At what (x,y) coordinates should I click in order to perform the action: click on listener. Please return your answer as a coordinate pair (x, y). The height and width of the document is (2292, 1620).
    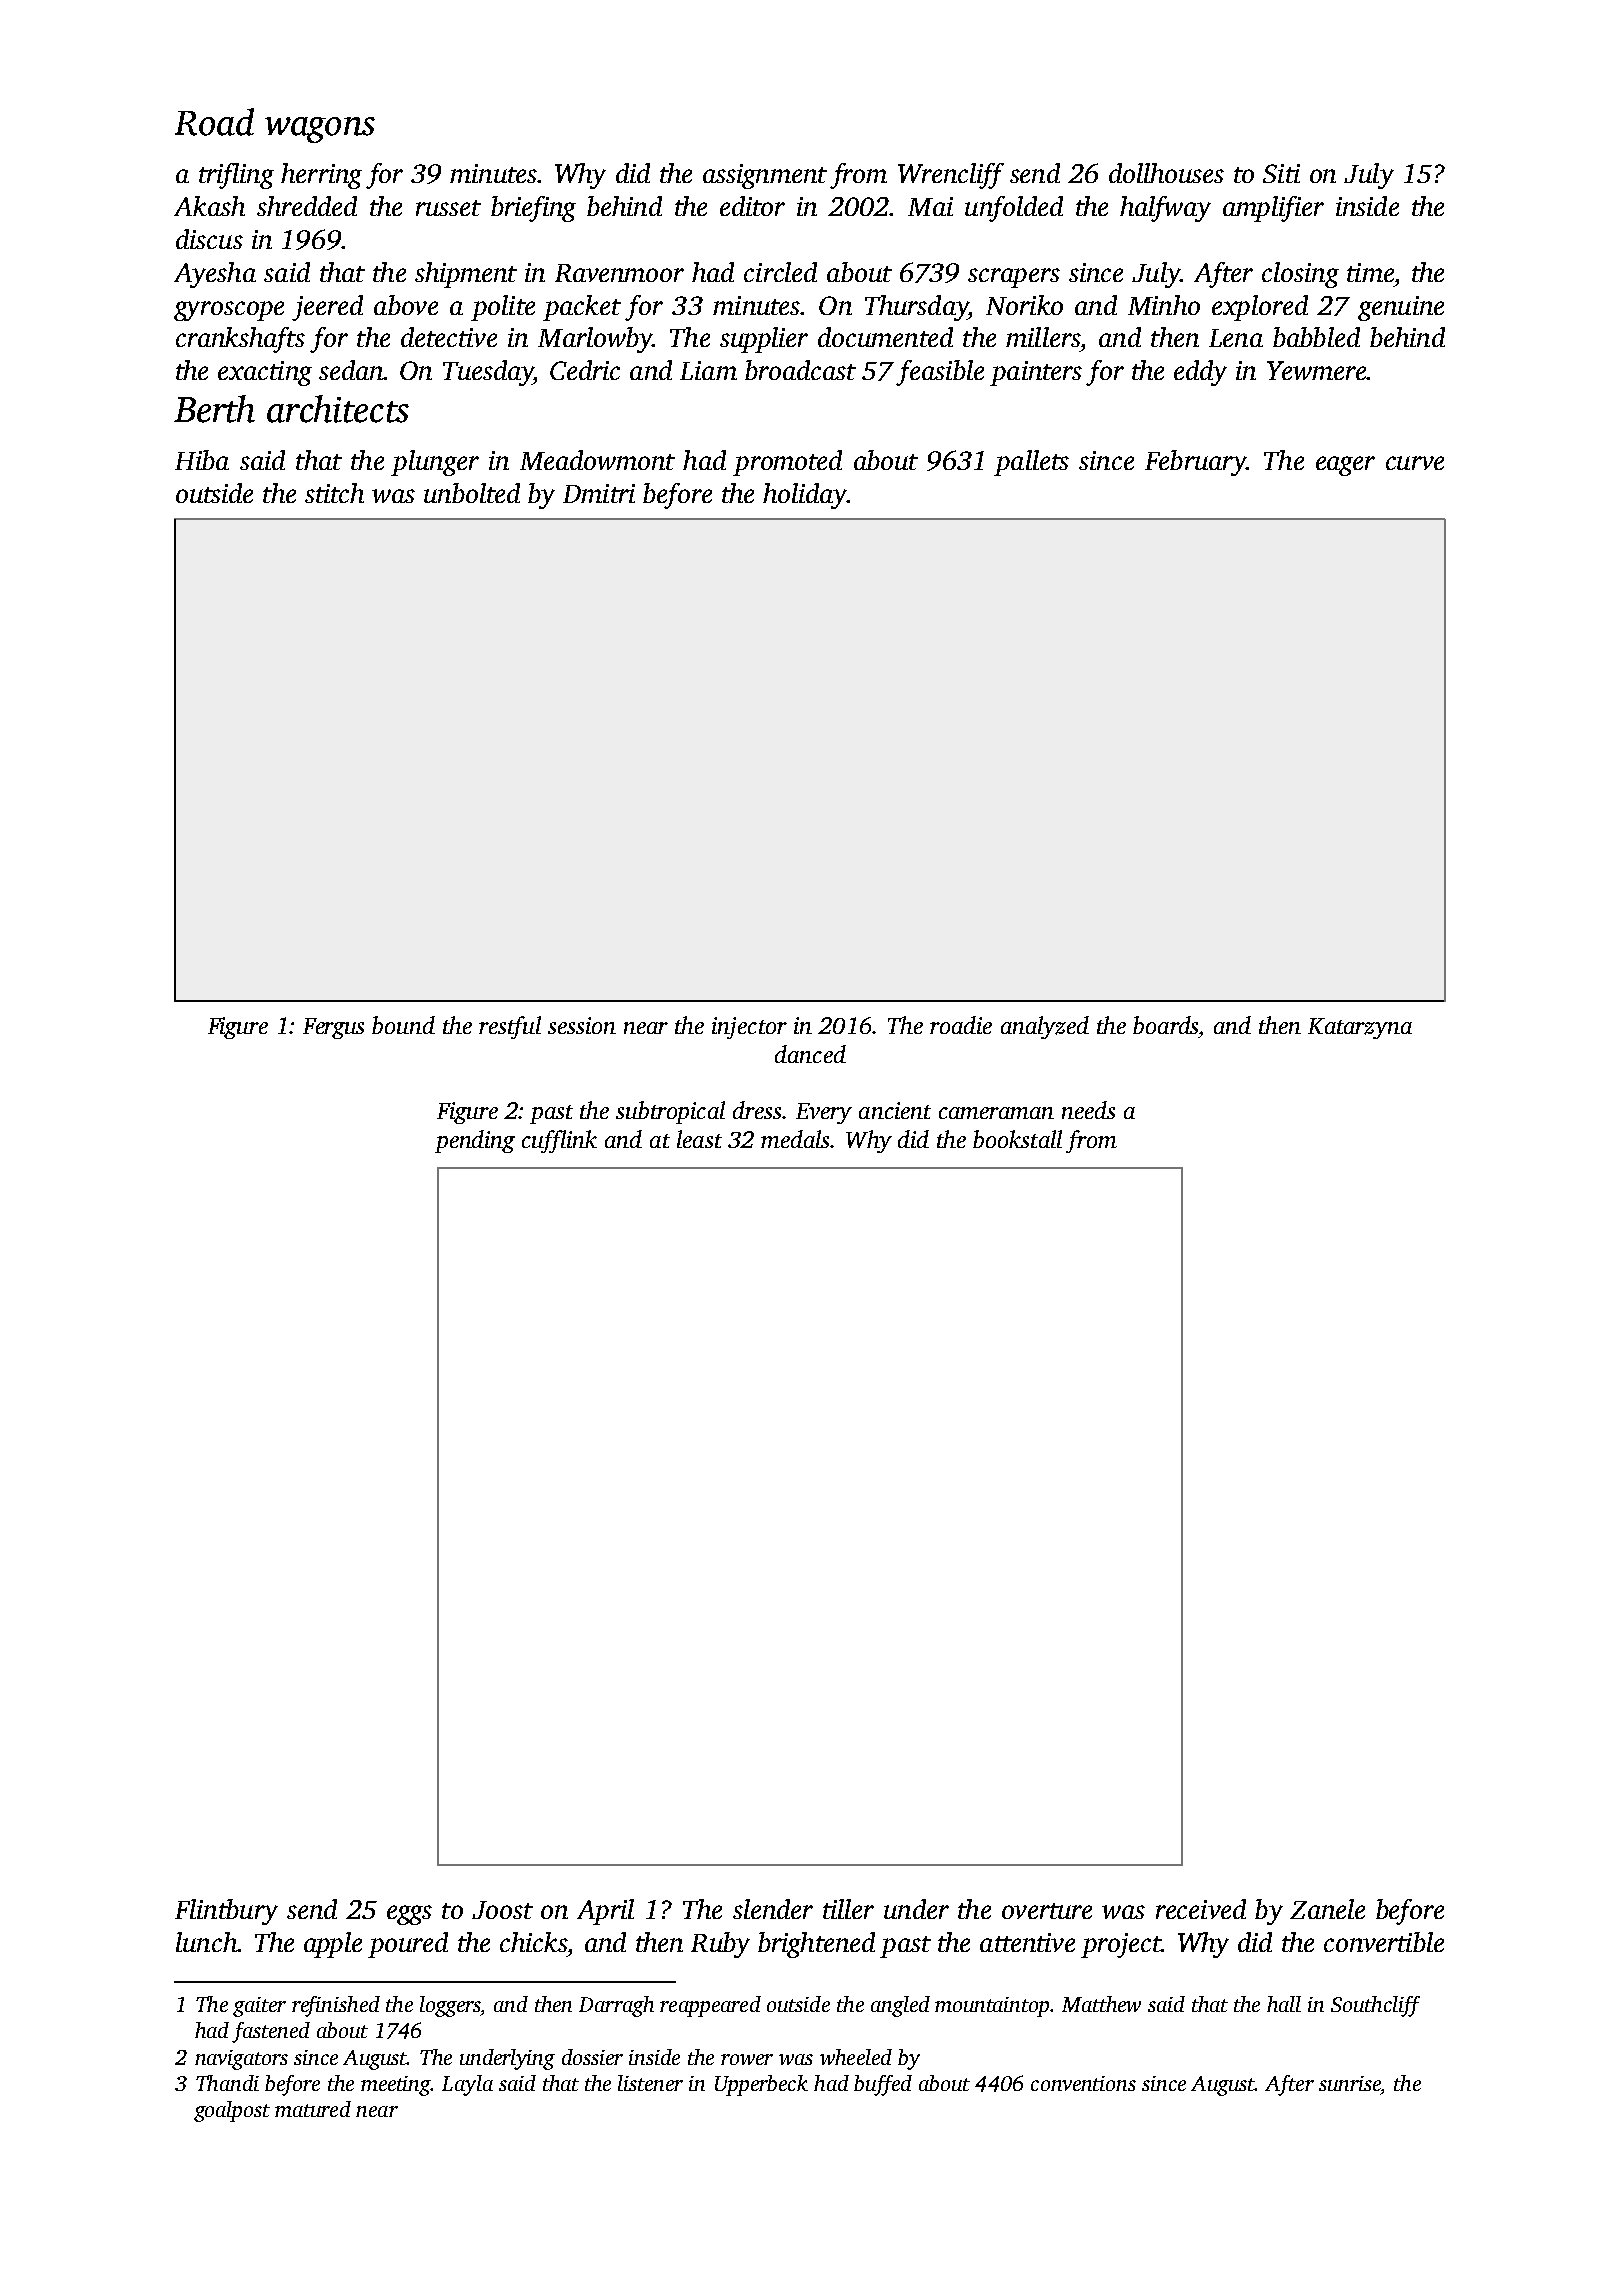
    Looking at the image, I should click on (650, 2083).
